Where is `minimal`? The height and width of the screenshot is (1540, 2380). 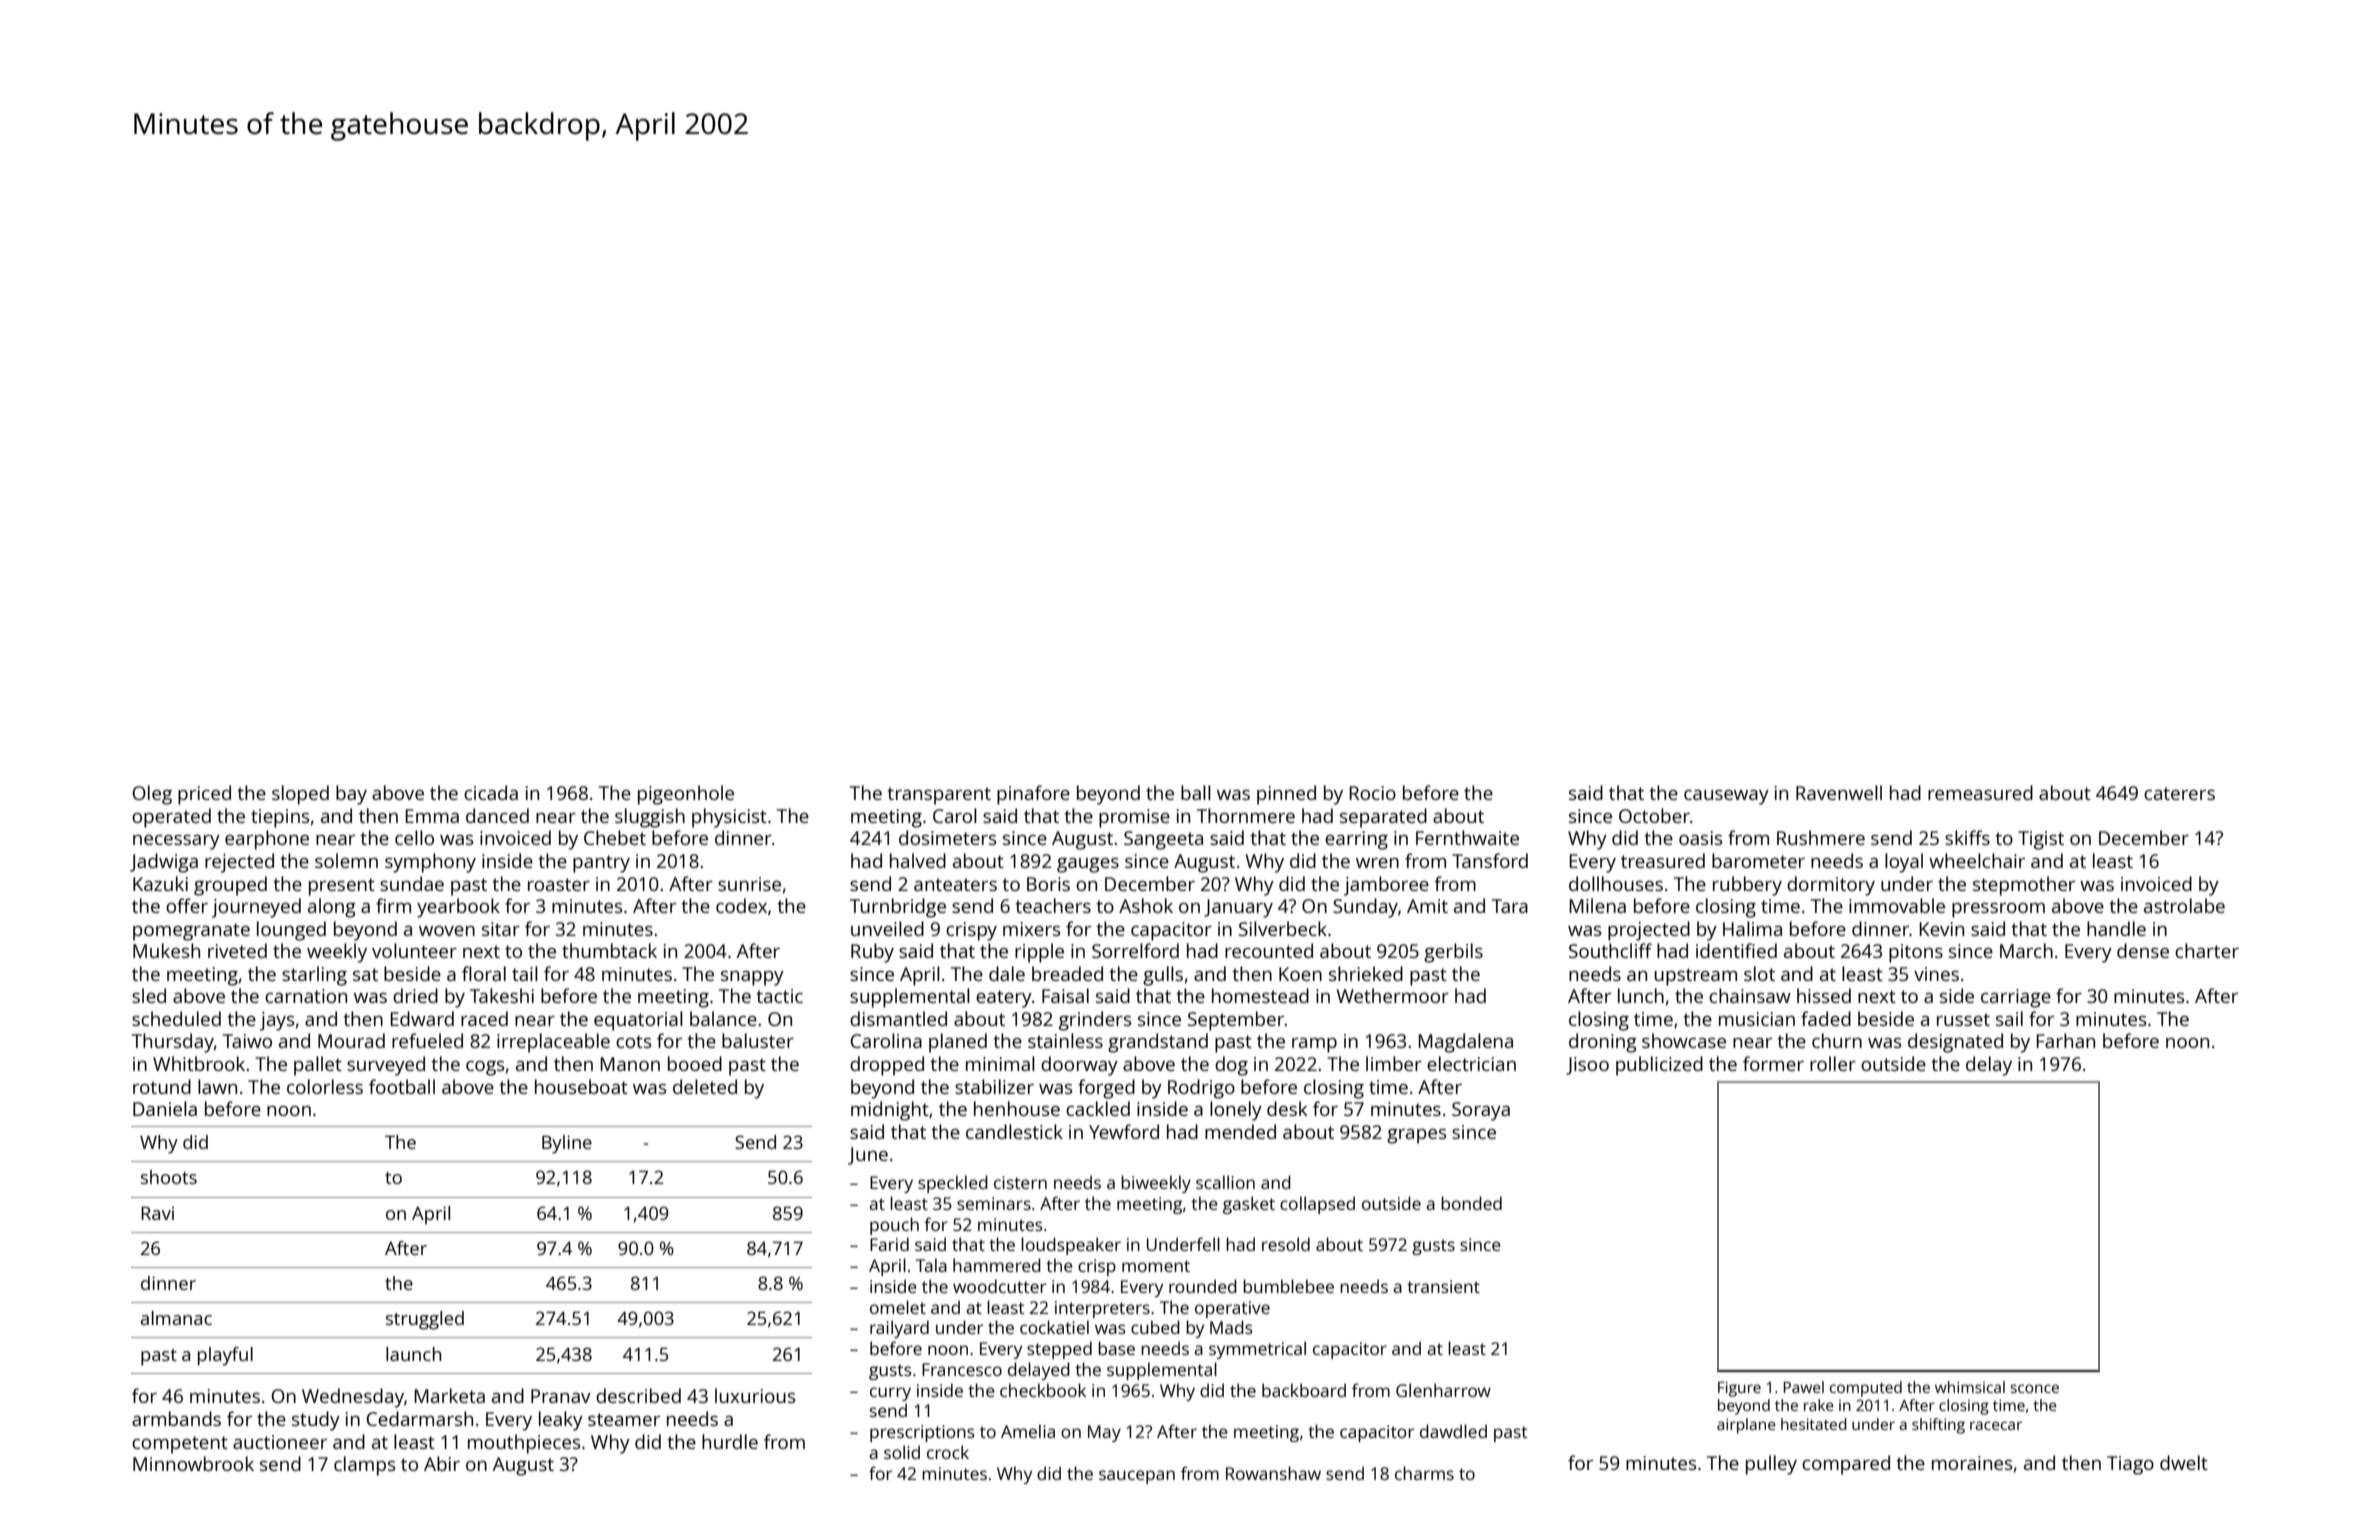
minimal is located at coordinates (1000, 1063).
